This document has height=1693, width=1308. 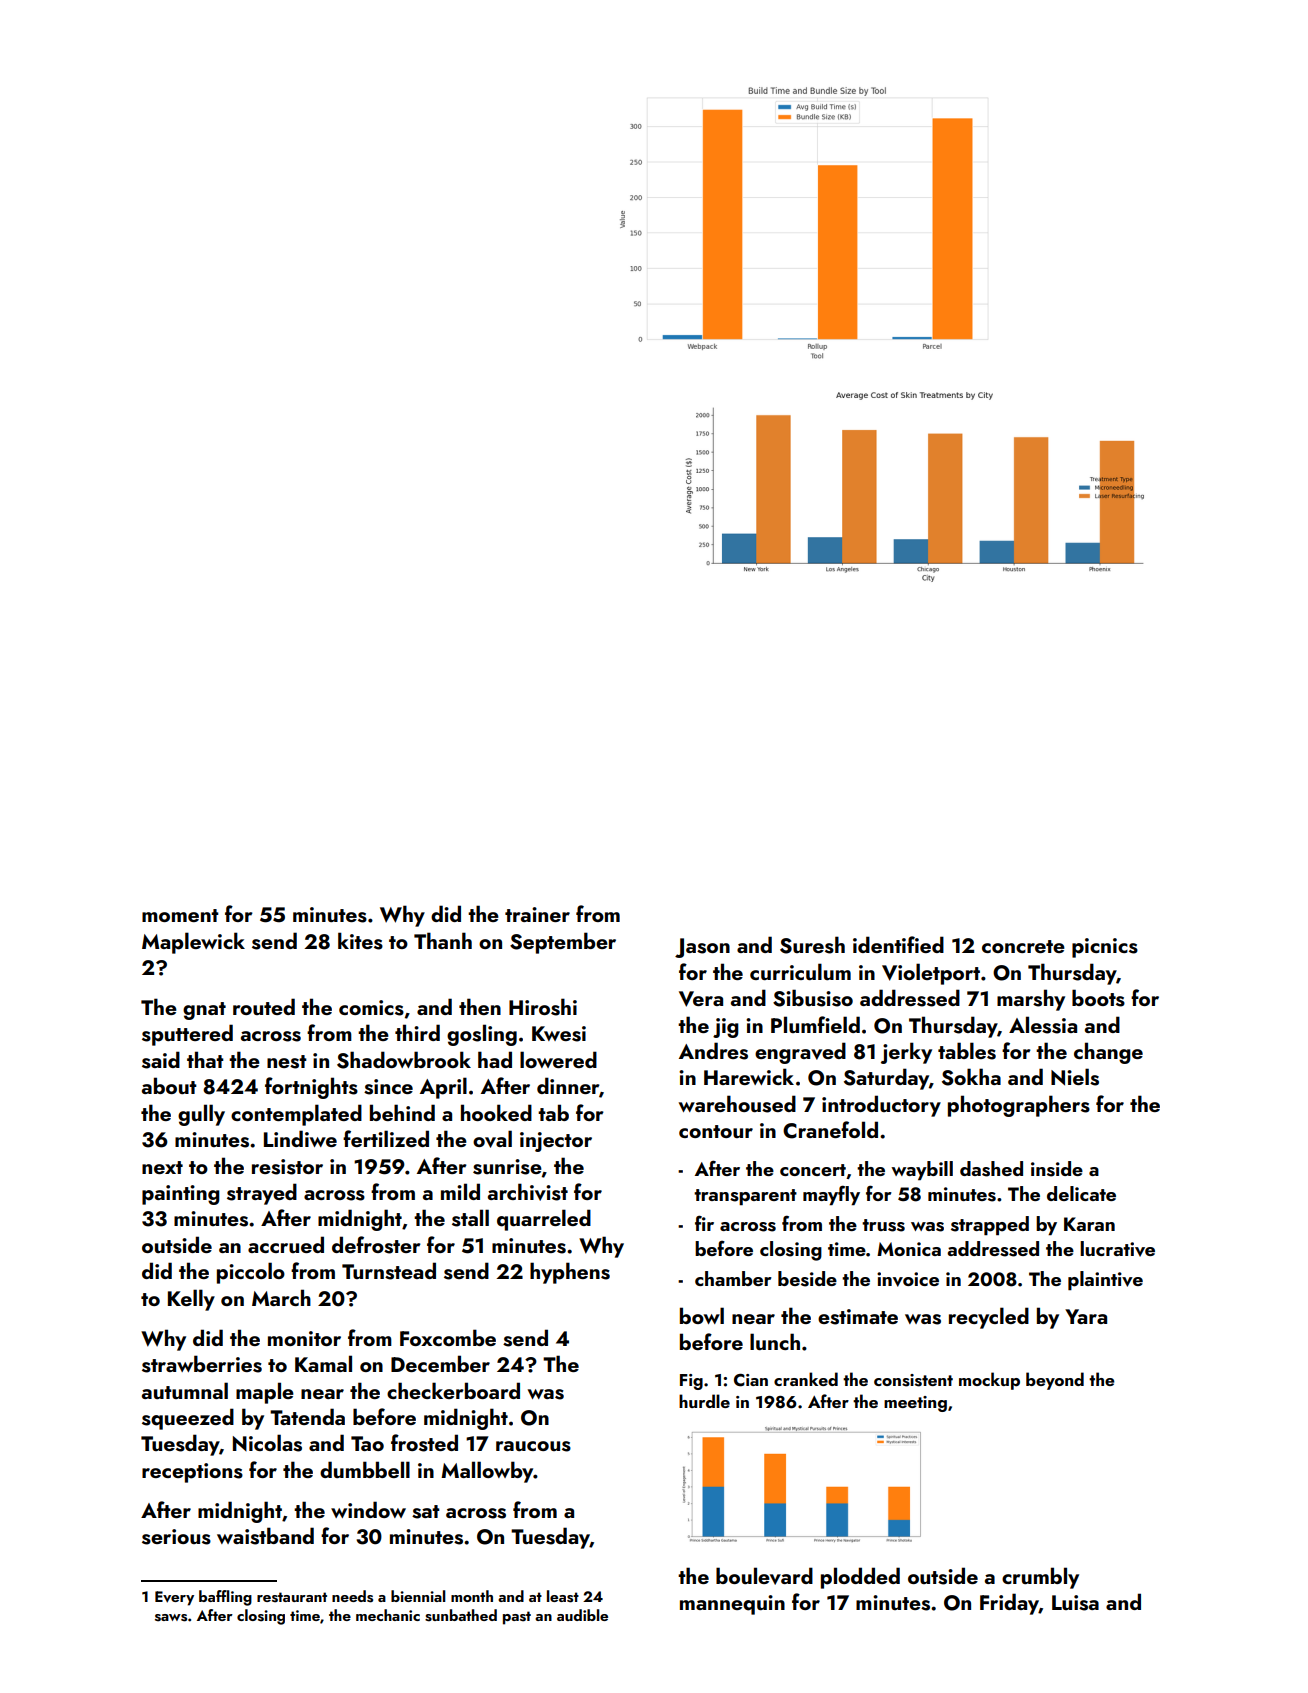 What do you see at coordinates (371, 1008) in the document?
I see `comics` at bounding box center [371, 1008].
